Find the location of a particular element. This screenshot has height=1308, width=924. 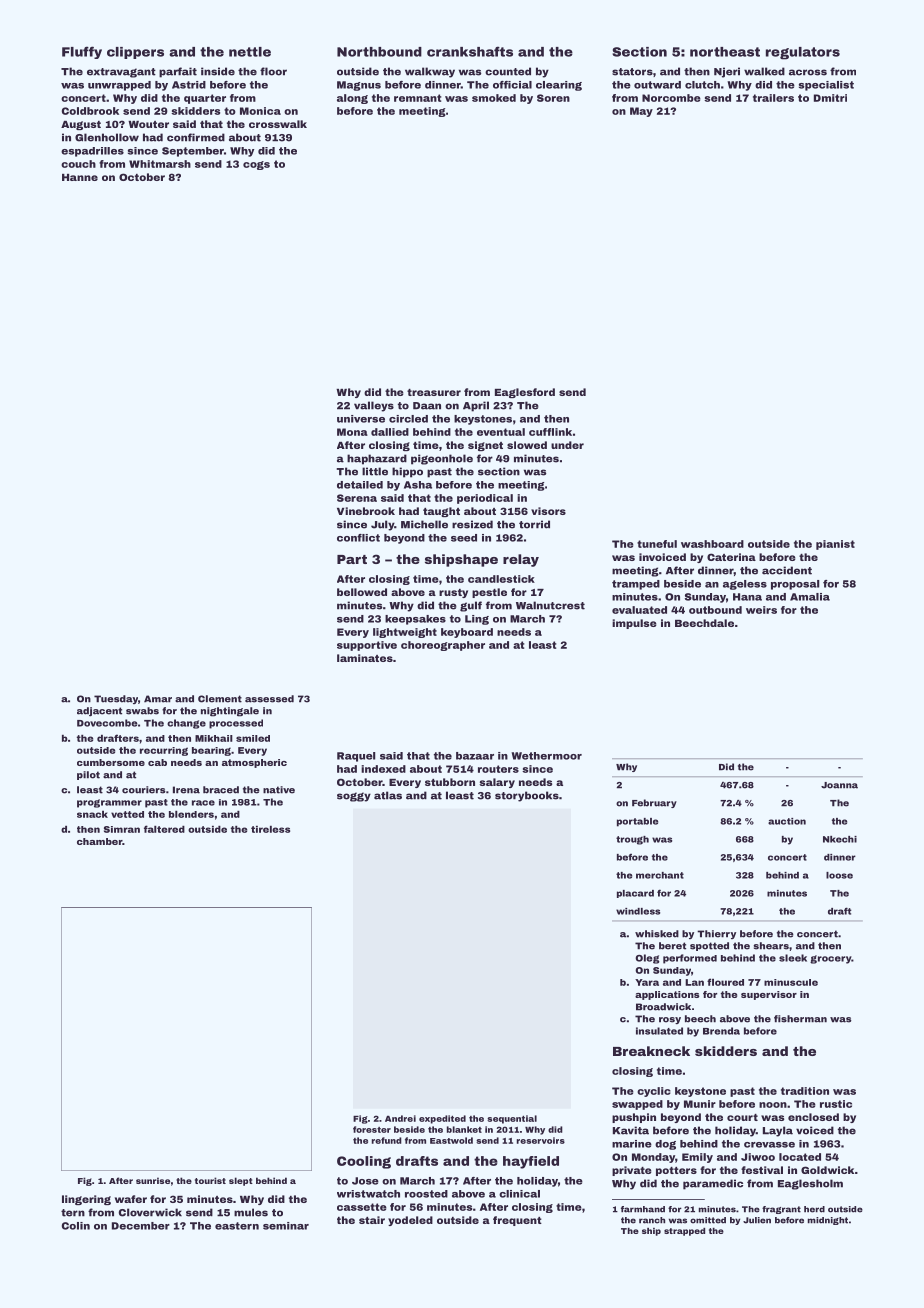

sunrise is located at coordinates (153, 1180).
